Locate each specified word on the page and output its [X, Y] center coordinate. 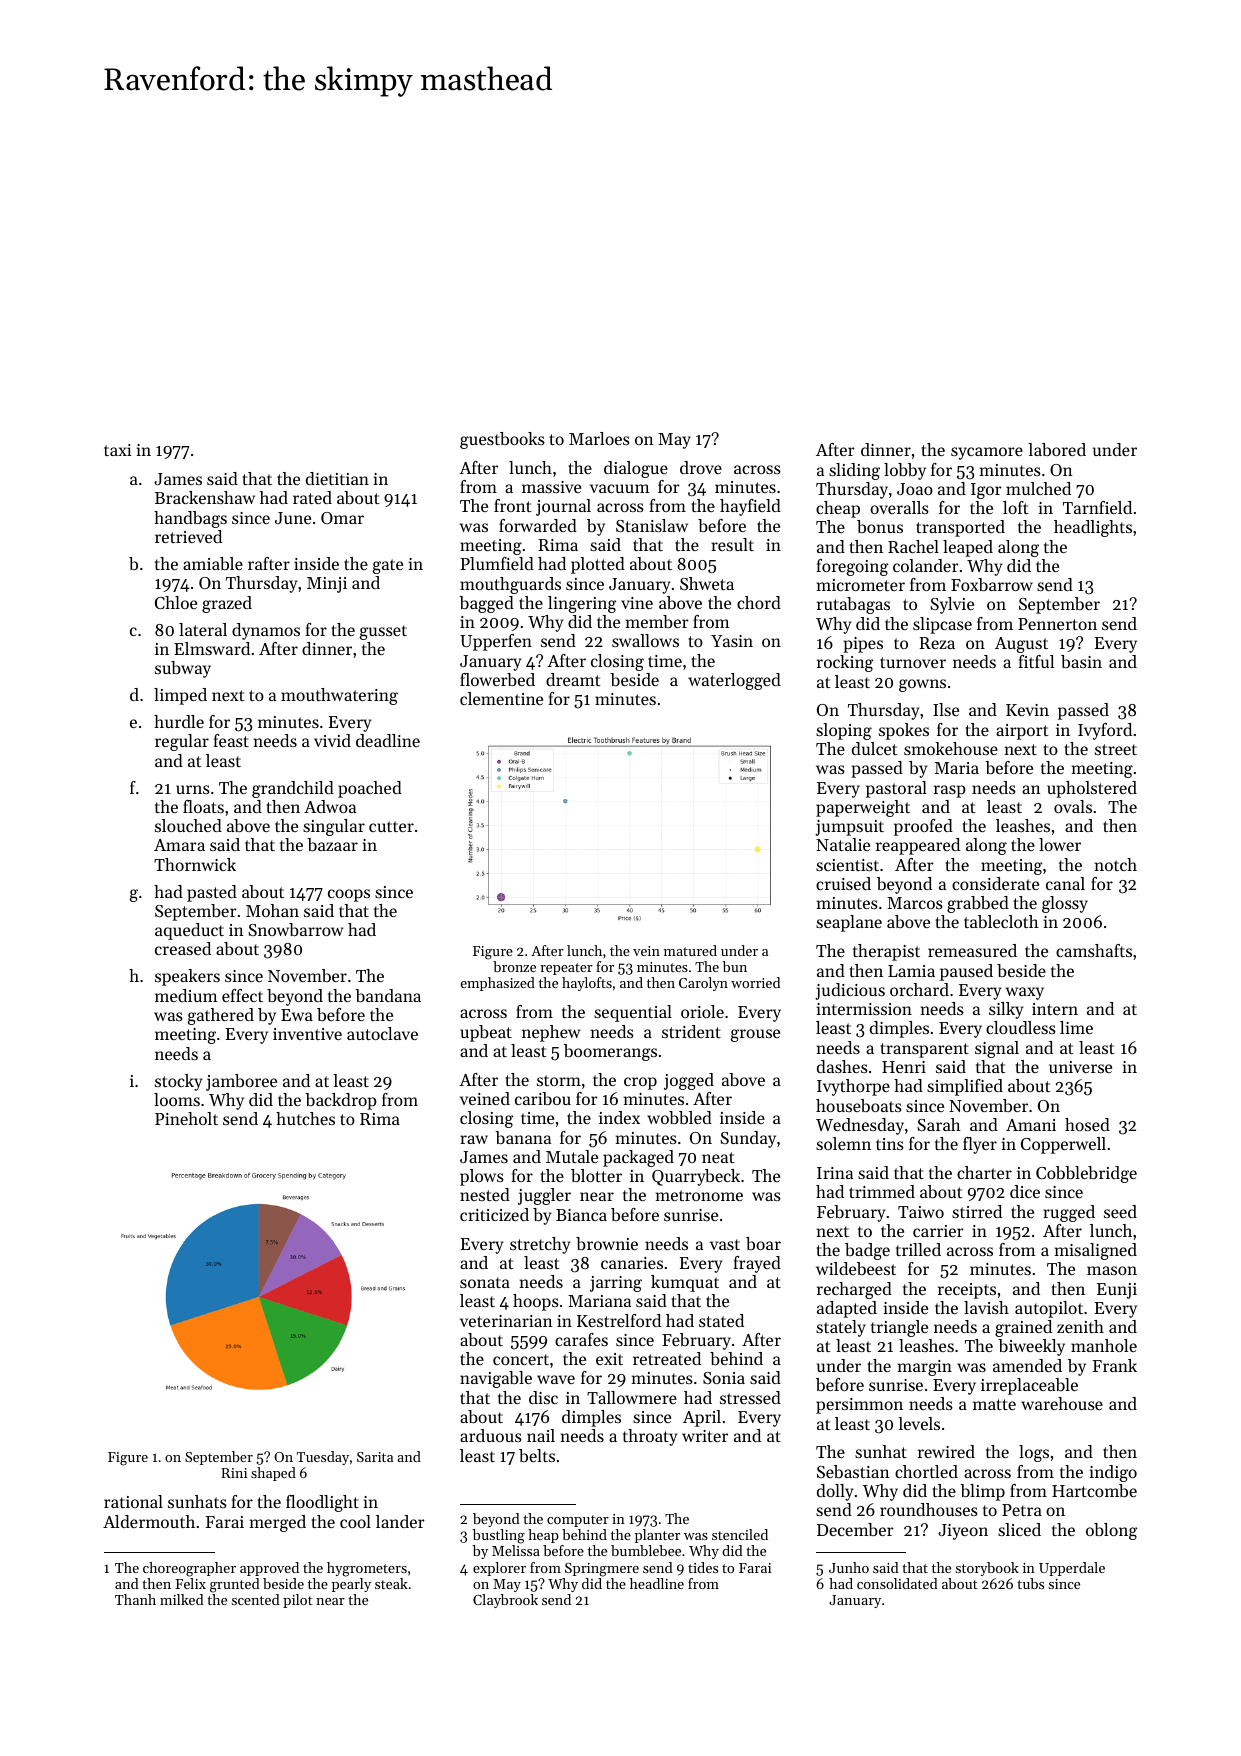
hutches [305, 1118]
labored [1057, 449]
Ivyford [1105, 731]
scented [256, 1599]
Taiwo [921, 1212]
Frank [1114, 1365]
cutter [391, 826]
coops [349, 895]
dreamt [573, 679]
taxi [118, 450]
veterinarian [506, 1321]
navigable [496, 1379]
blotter [596, 1175]
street [1116, 749]
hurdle [179, 721]
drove [701, 467]
